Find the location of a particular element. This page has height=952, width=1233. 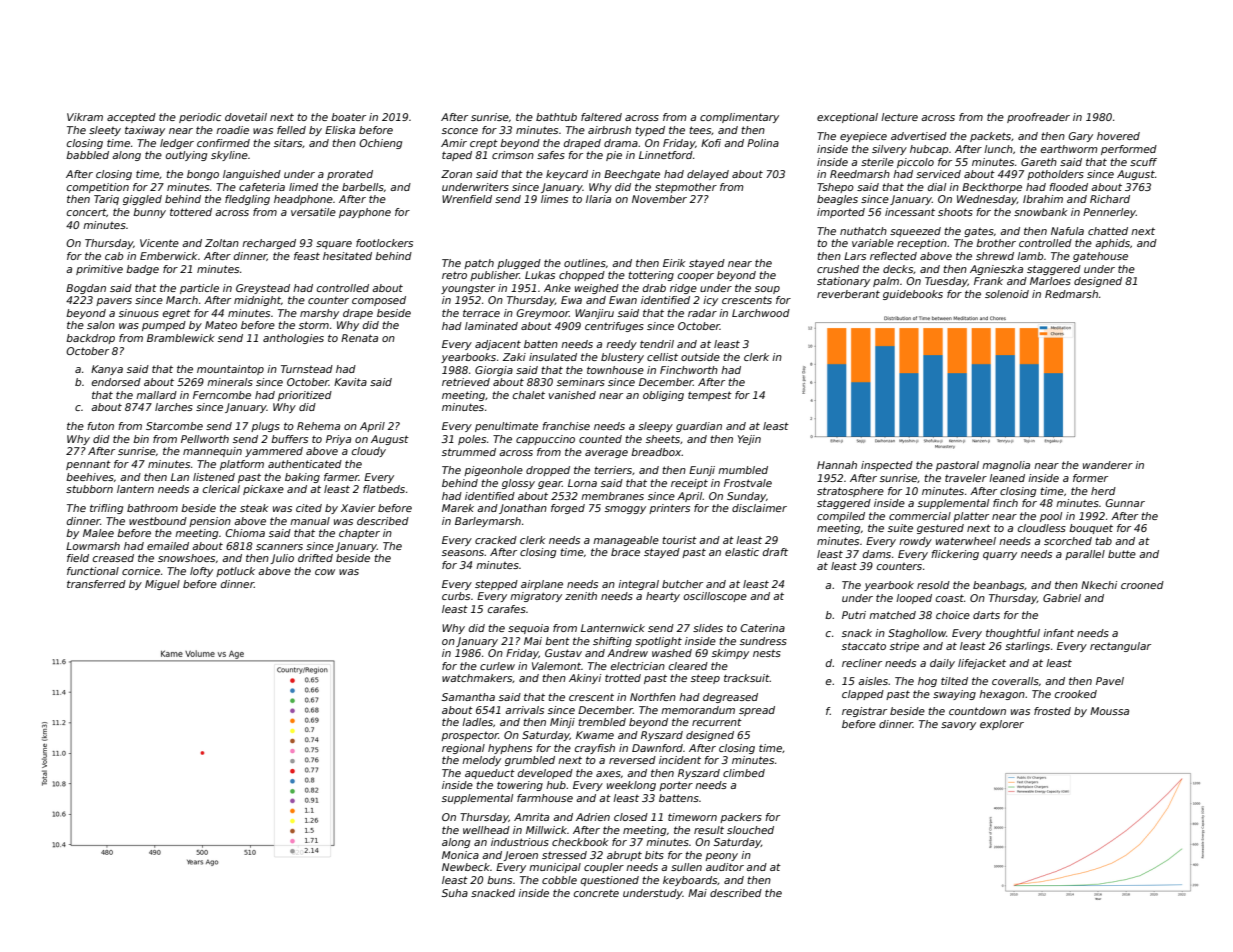

bent is located at coordinates (557, 641).
